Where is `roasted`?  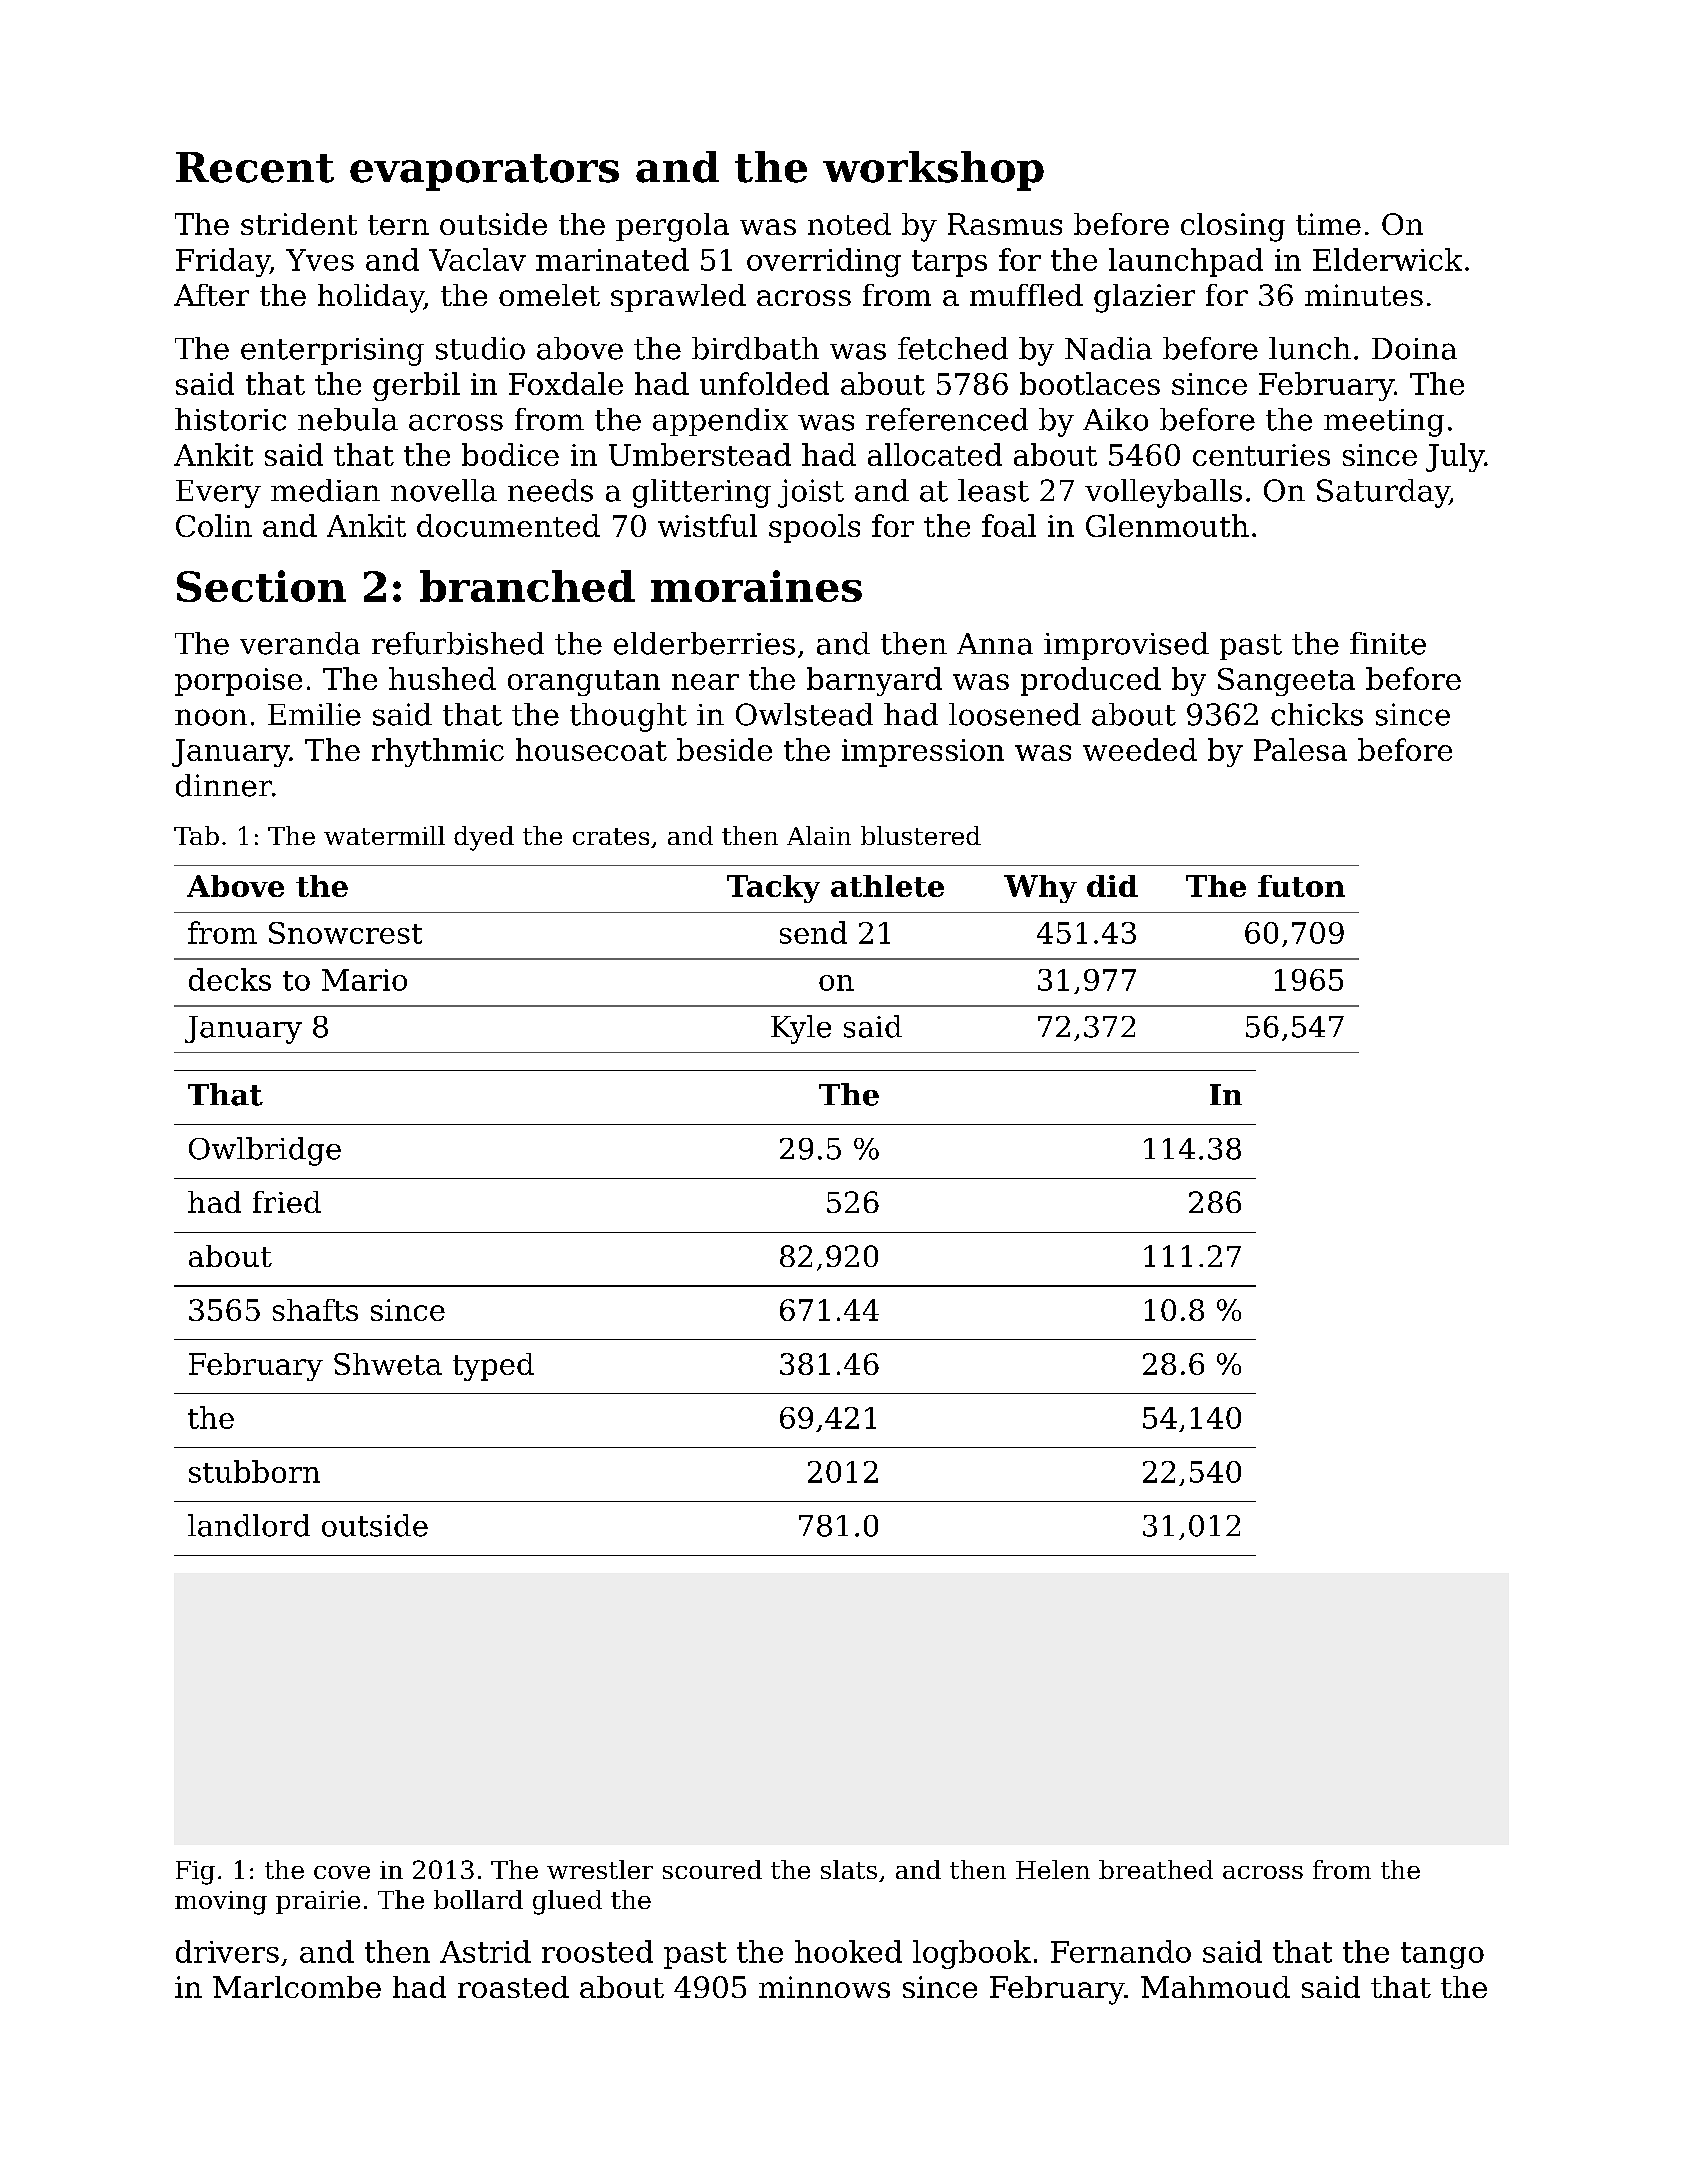
roasted is located at coordinates (513, 1987).
